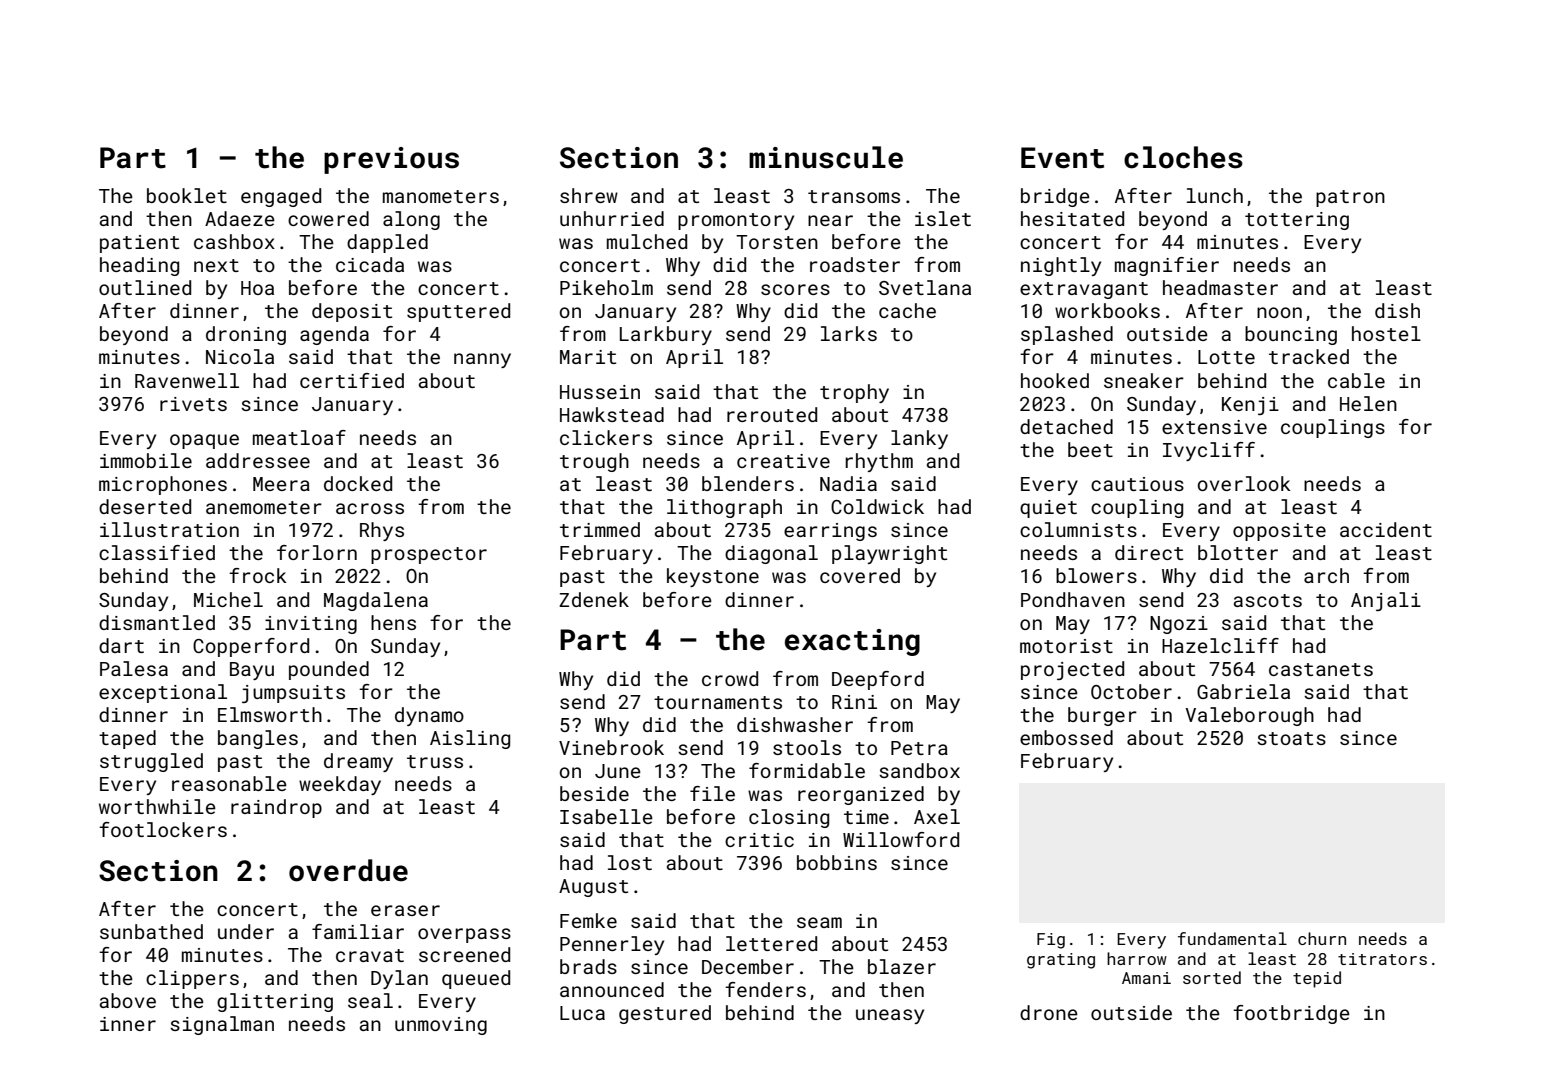  I want to click on Michel, so click(228, 599).
